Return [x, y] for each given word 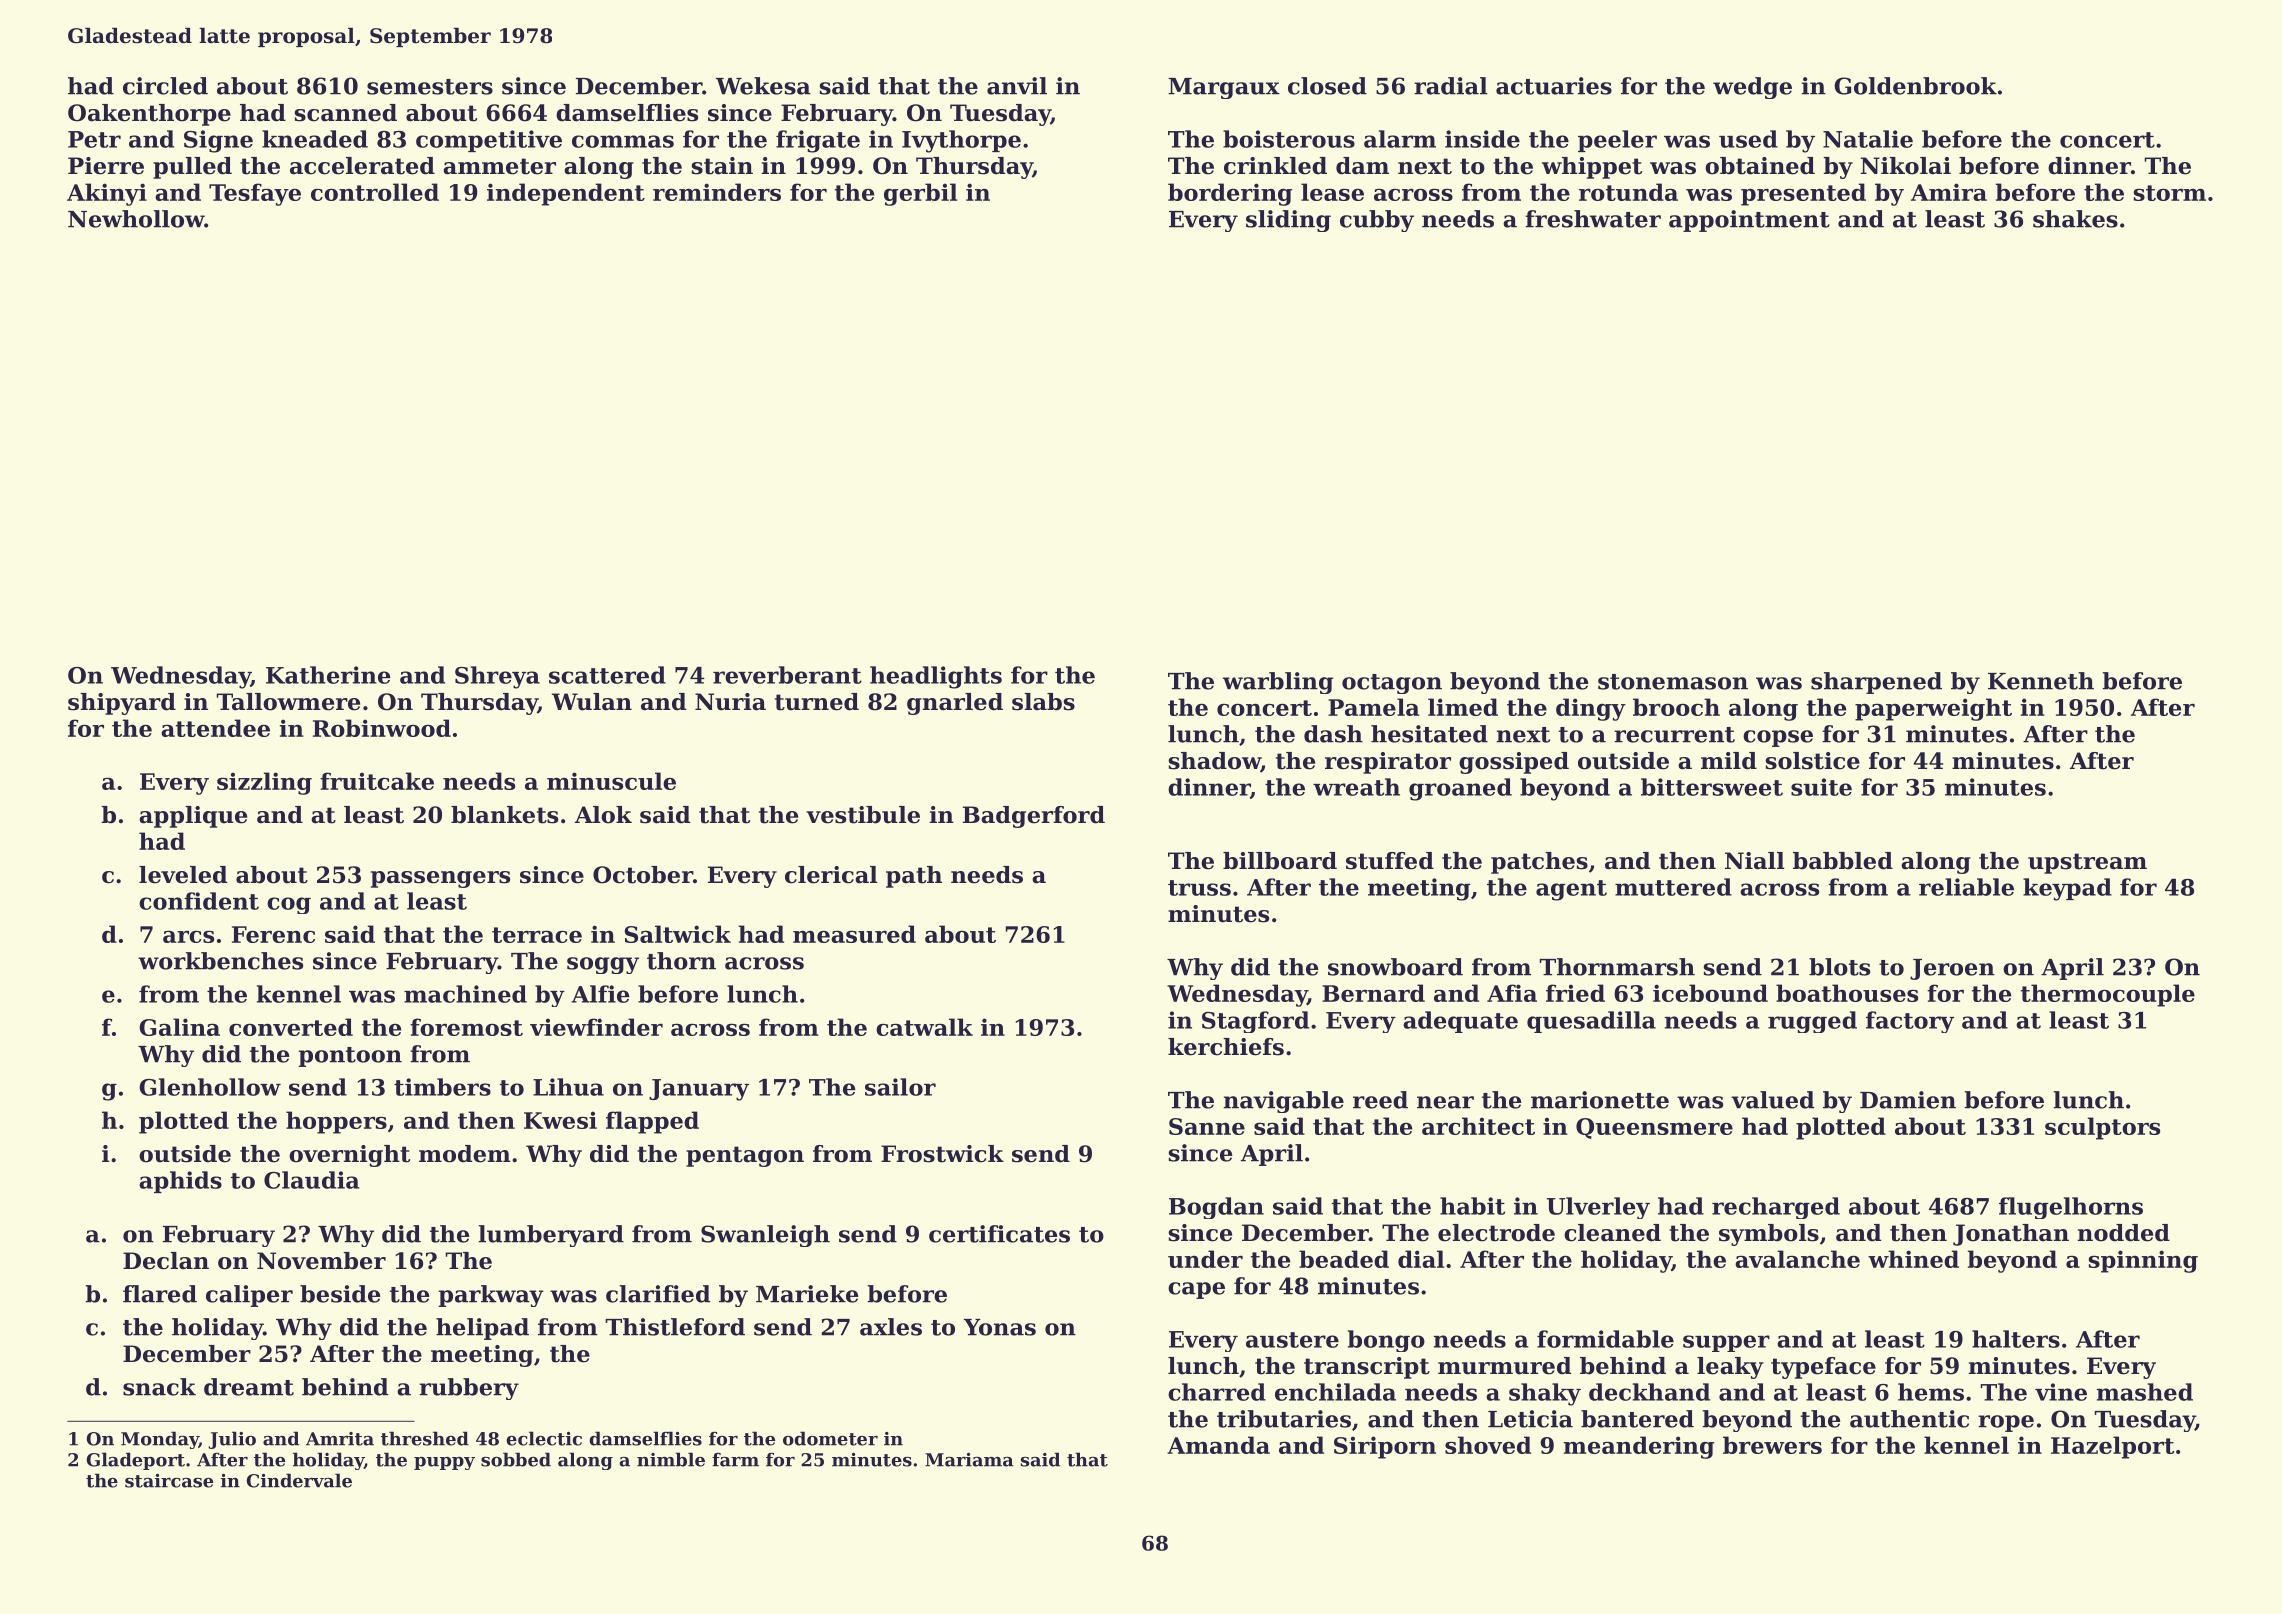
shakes [2075, 219]
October [643, 875]
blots [1839, 967]
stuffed [1390, 861]
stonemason [1673, 682]
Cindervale [299, 1480]
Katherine [328, 675]
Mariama [969, 1460]
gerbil [920, 194]
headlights [936, 677]
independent [566, 194]
